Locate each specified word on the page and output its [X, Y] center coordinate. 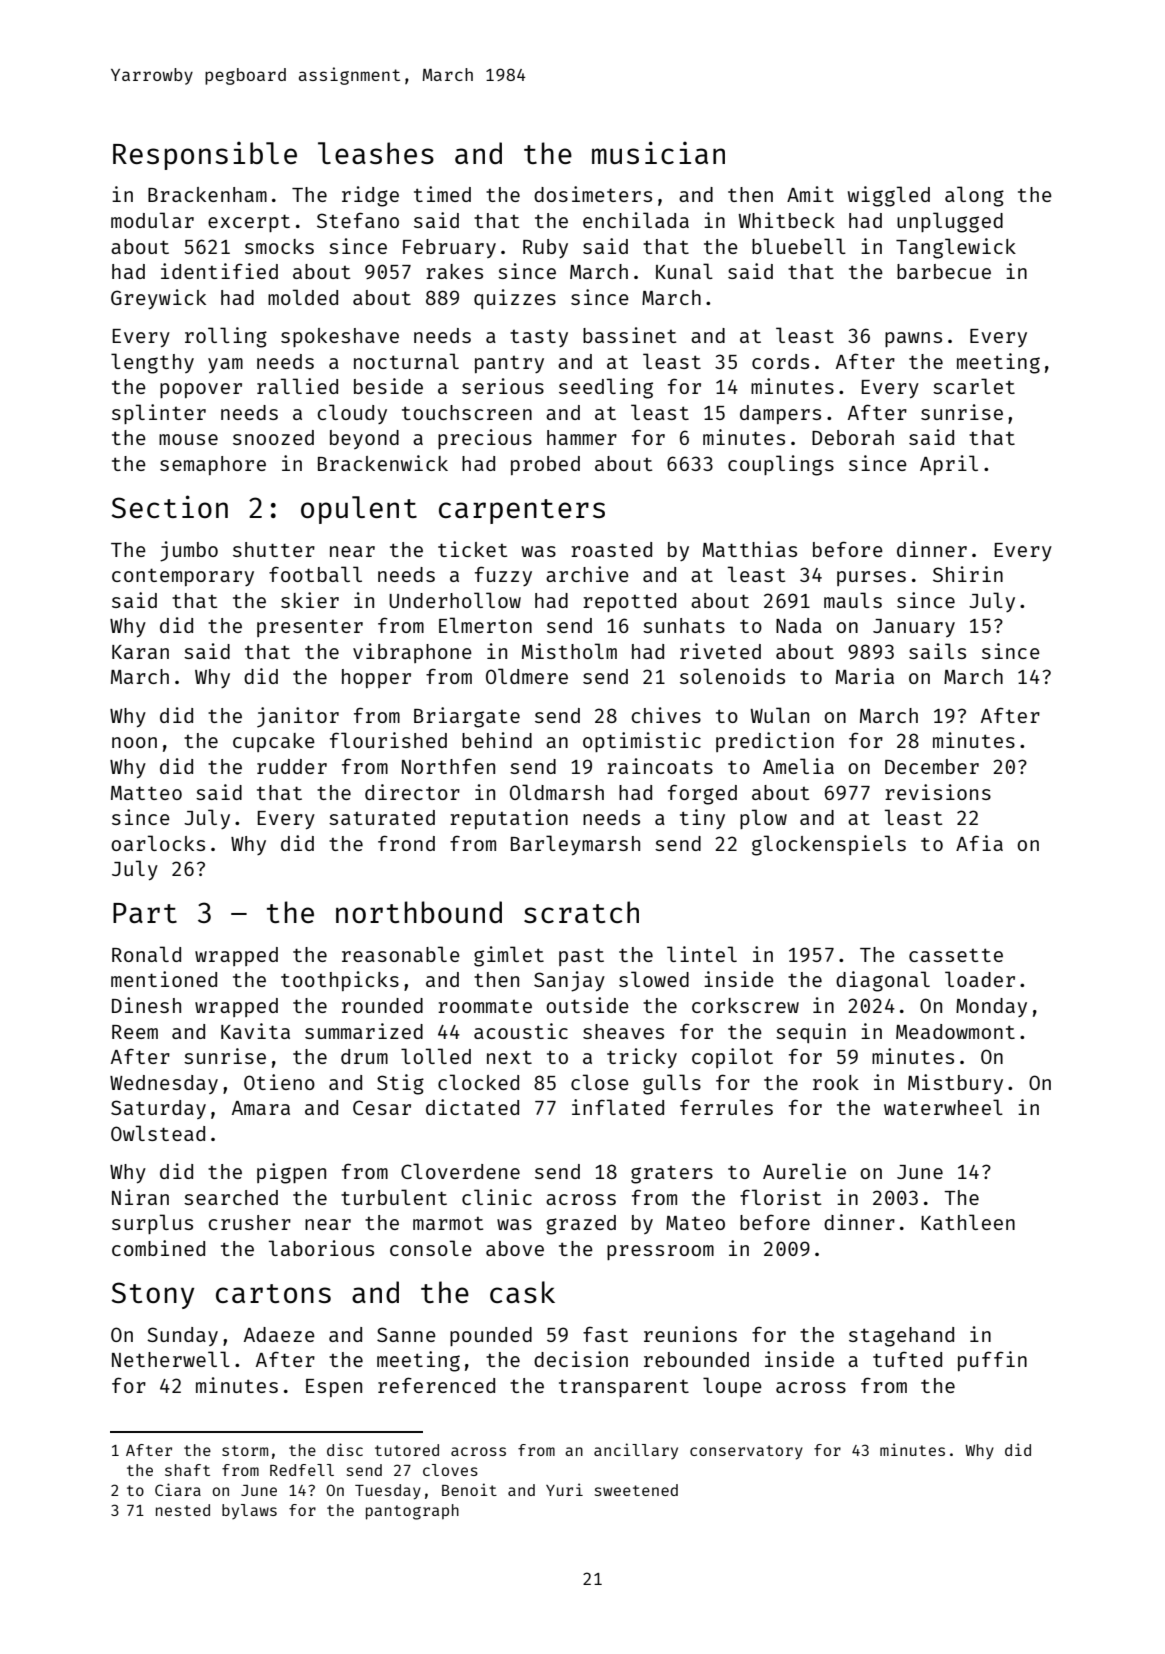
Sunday [182, 1336]
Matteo [146, 793]
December [932, 766]
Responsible [205, 155]
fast [605, 1334]
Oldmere [527, 676]
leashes [376, 153]
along [974, 196]
